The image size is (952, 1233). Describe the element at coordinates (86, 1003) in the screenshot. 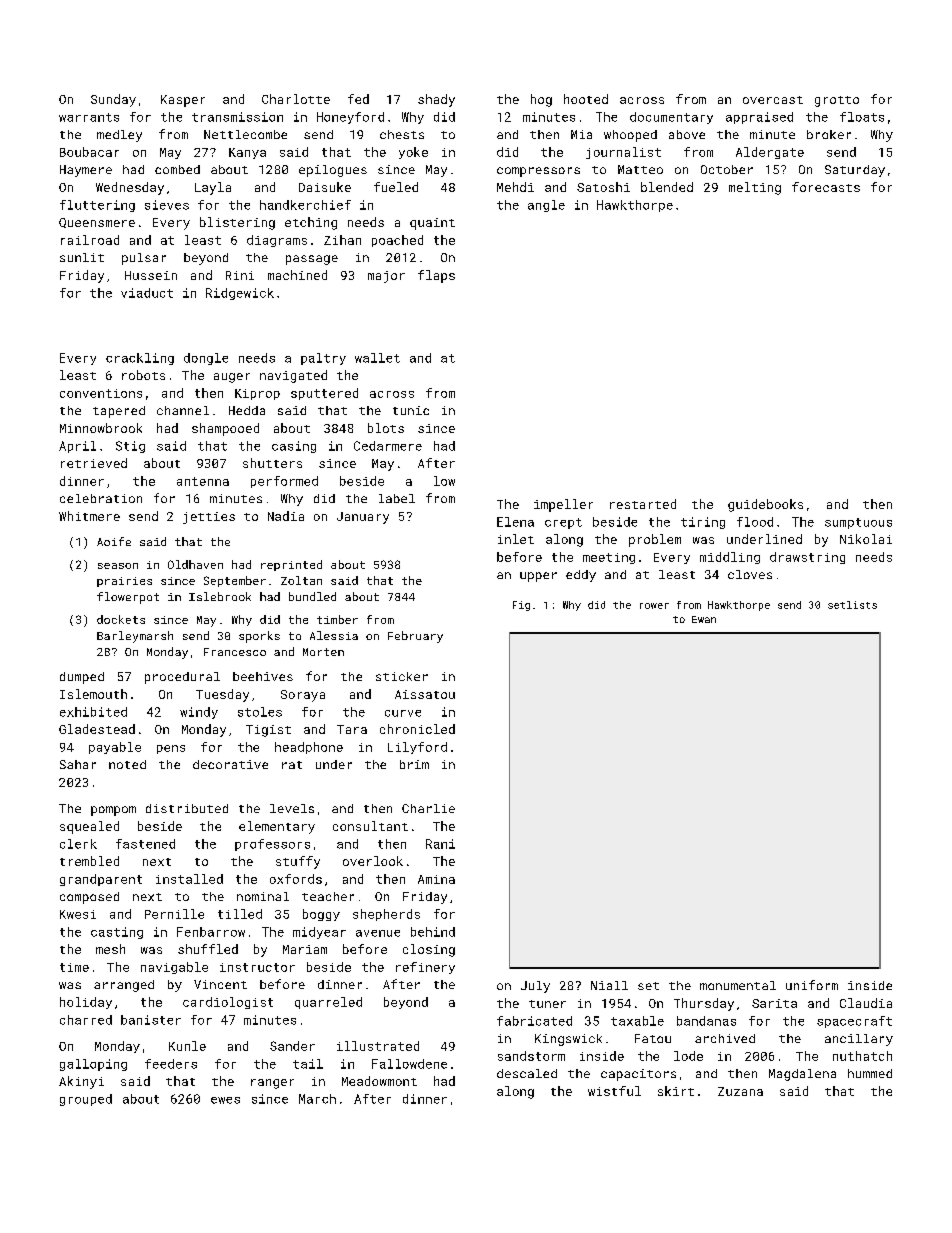

I see `holiday` at that location.
